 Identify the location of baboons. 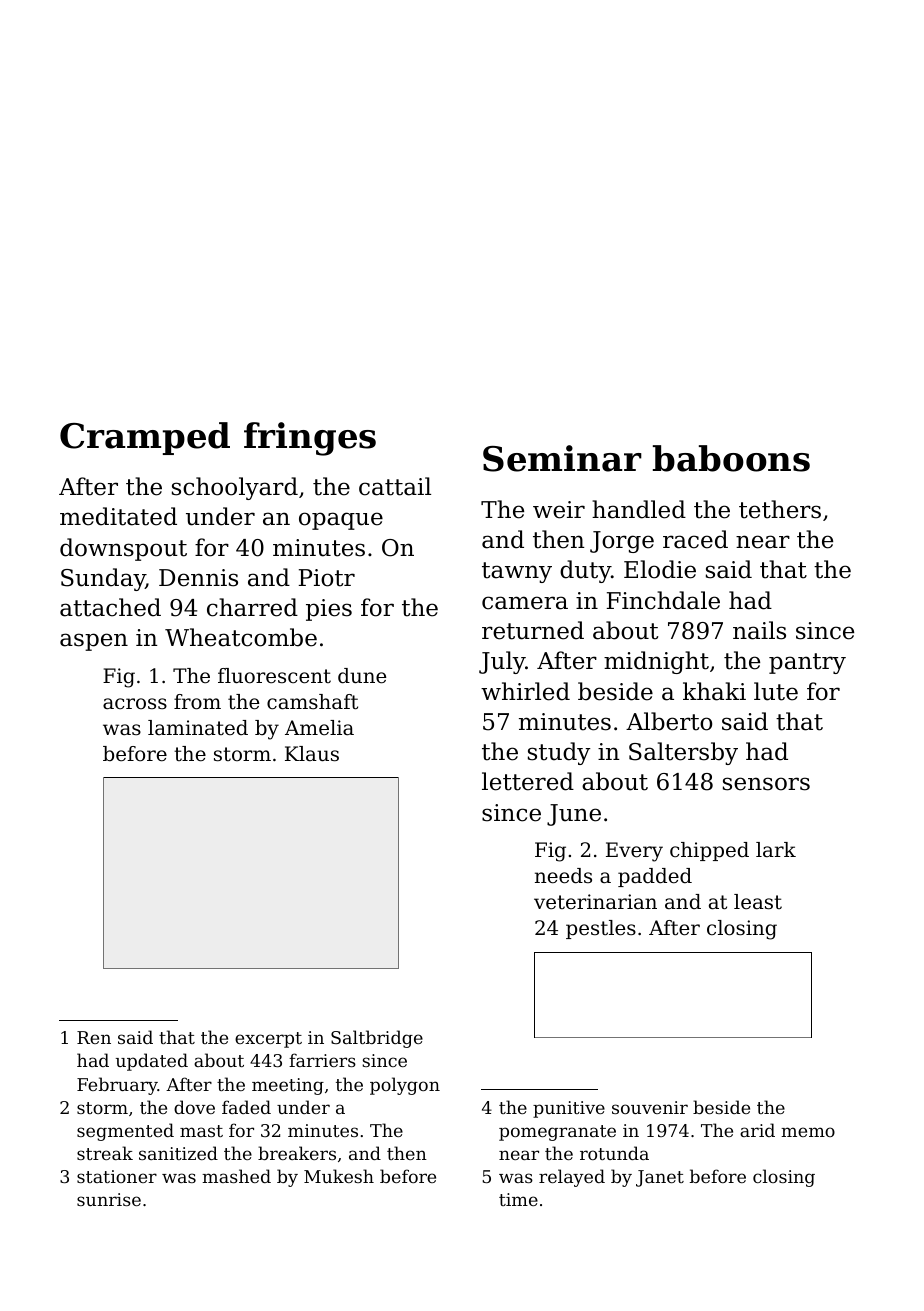
(731, 458).
